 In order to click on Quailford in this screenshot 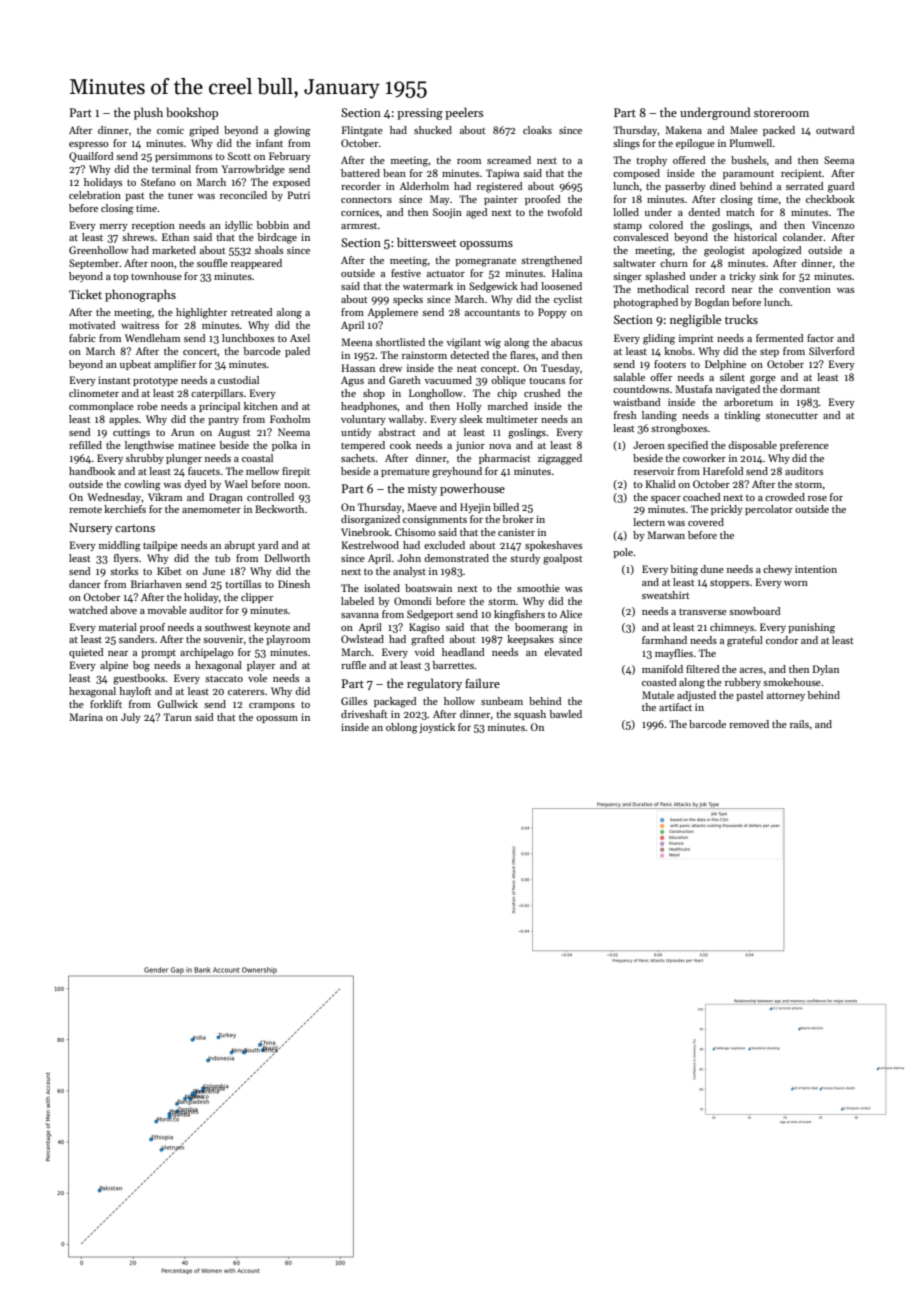, I will do `click(91, 157)`.
